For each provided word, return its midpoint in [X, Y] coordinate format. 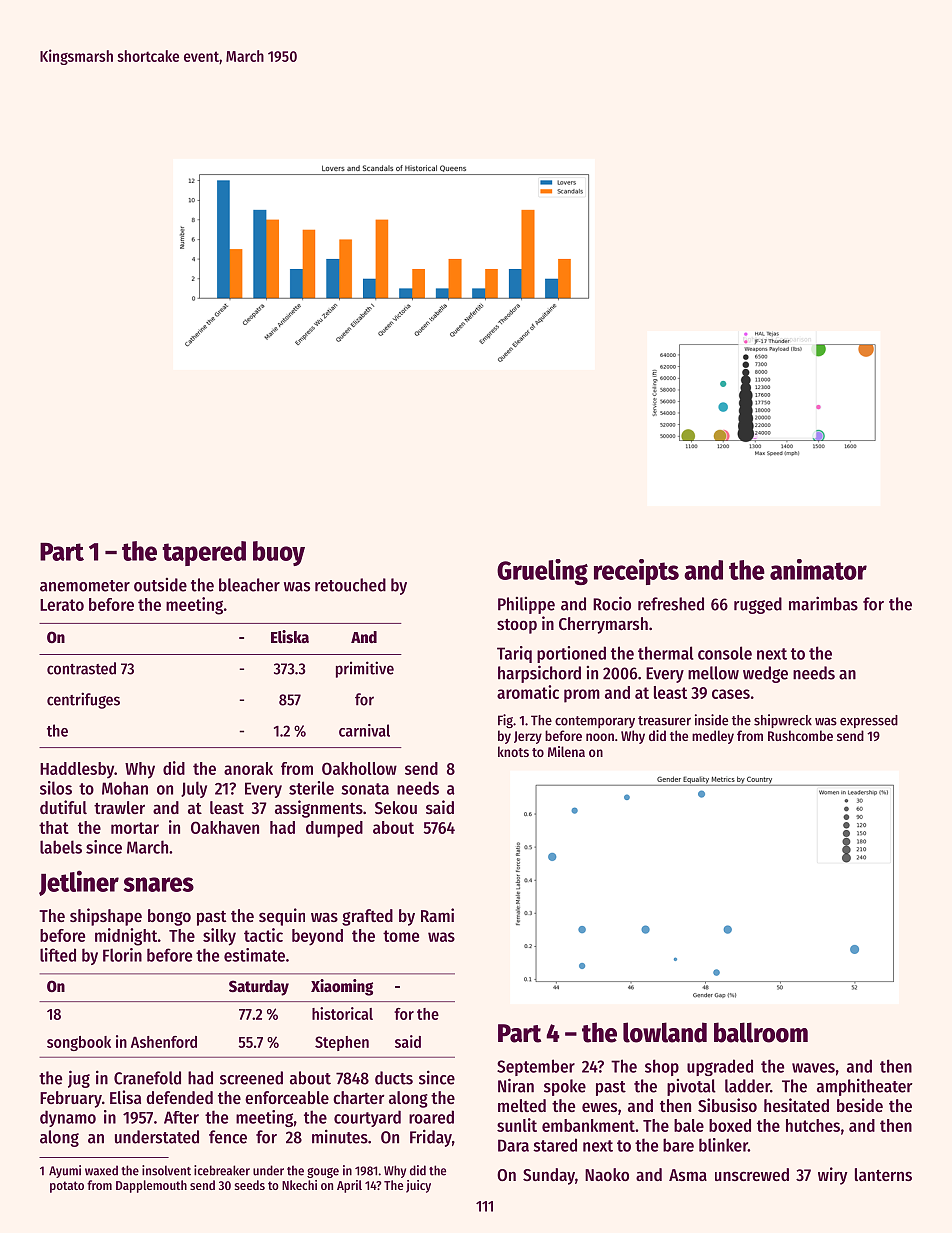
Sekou [396, 807]
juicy [418, 1186]
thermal [665, 653]
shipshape [106, 917]
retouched [350, 585]
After [181, 1117]
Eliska [290, 637]
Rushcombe [800, 735]
